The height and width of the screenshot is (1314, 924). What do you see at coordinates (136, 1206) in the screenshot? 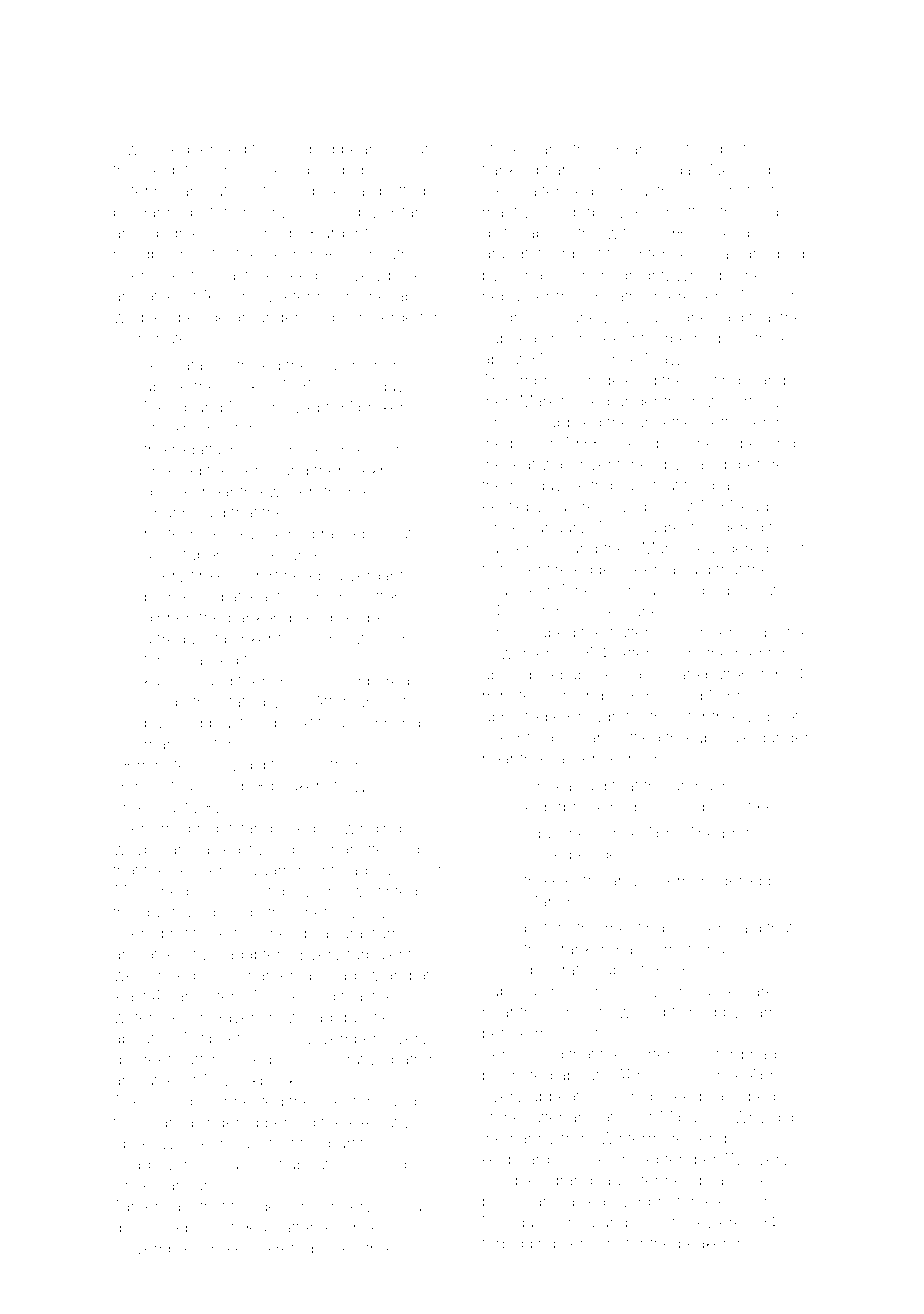
I see `Tamer` at bounding box center [136, 1206].
